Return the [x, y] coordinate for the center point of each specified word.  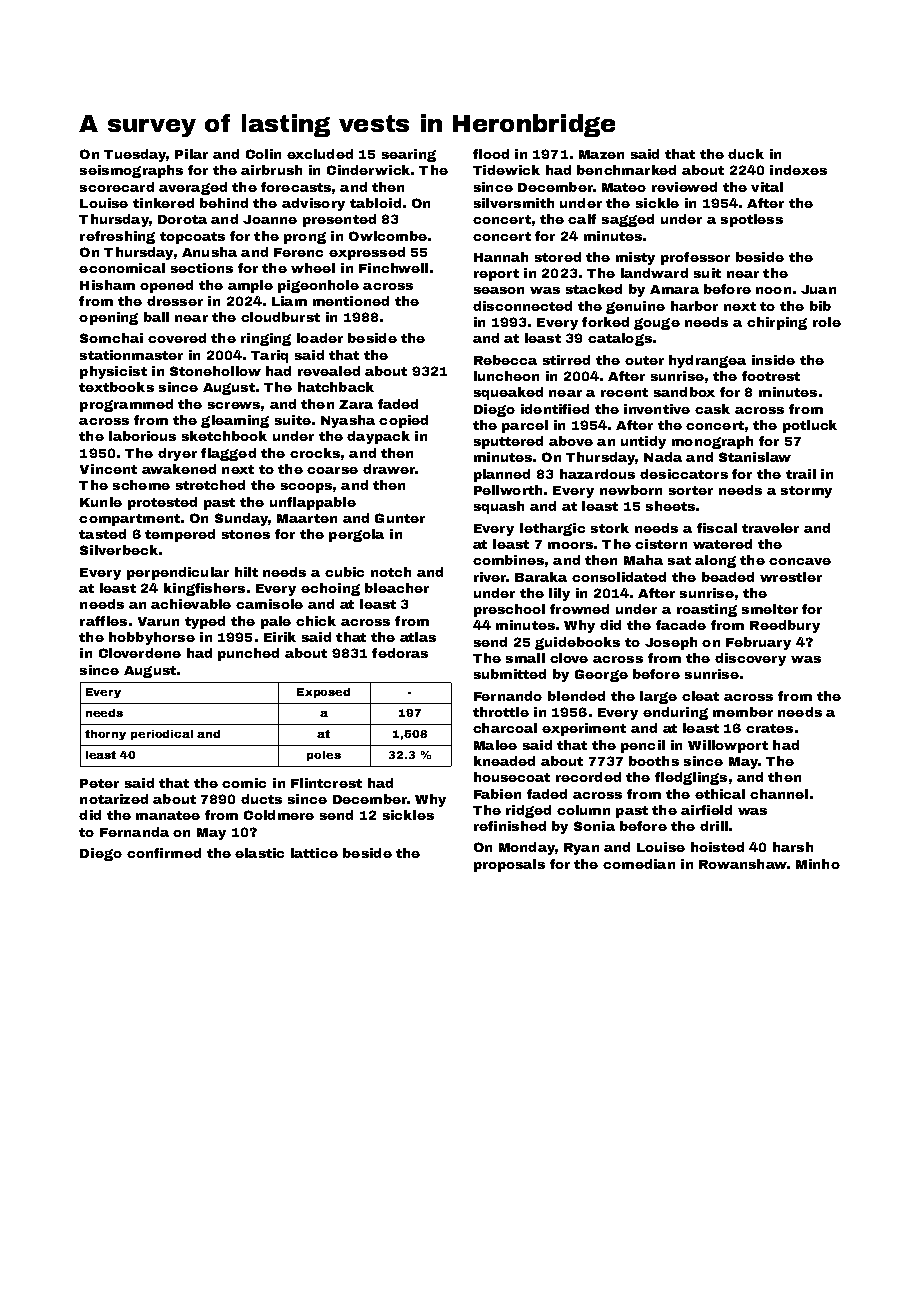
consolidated [619, 577]
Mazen [601, 154]
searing [409, 155]
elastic [259, 853]
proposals [509, 865]
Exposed [323, 693]
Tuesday [135, 155]
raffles [103, 621]
